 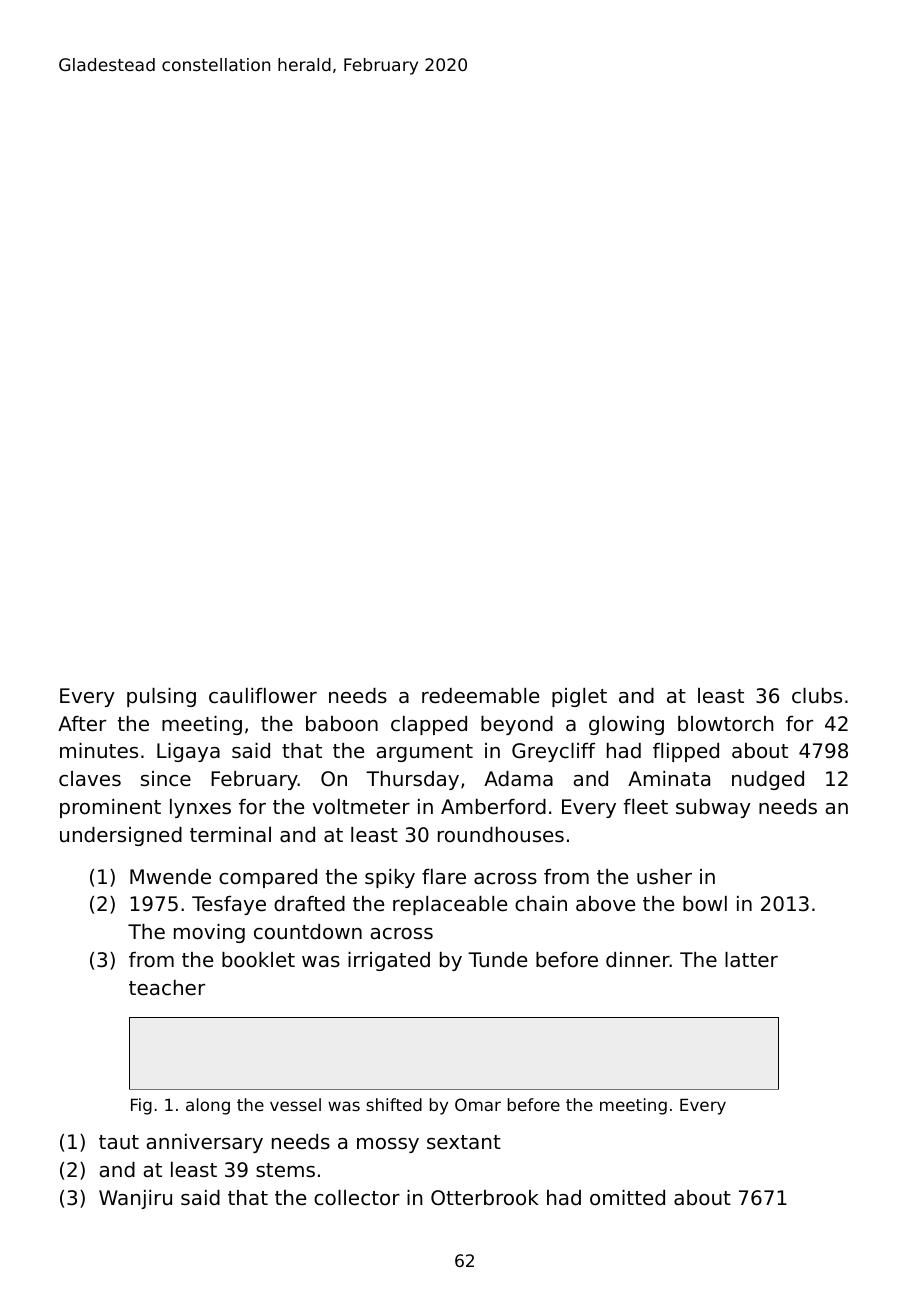 What do you see at coordinates (229, 905) in the screenshot?
I see `Tesfaye` at bounding box center [229, 905].
